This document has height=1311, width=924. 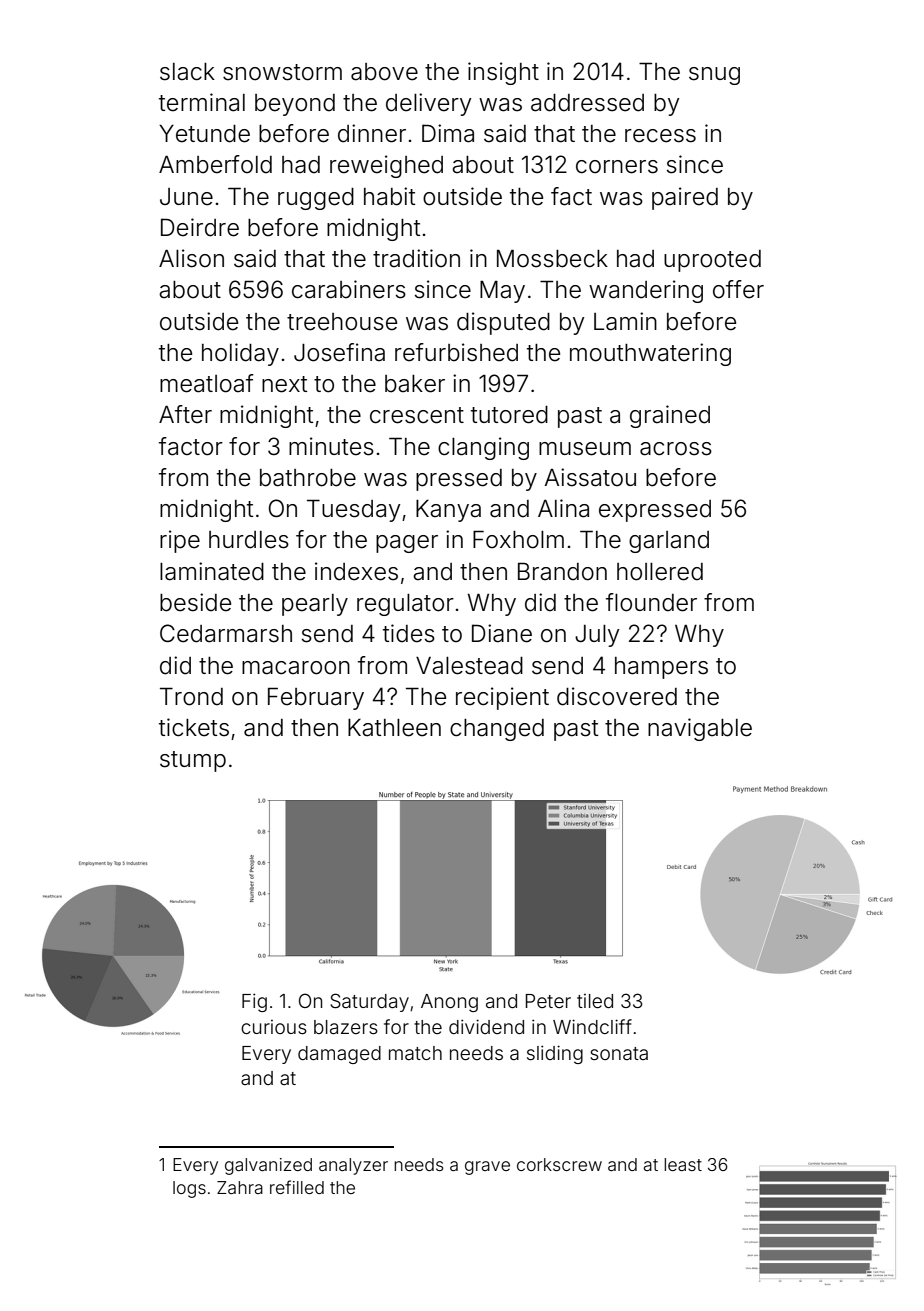 I want to click on Mossbeck, so click(x=552, y=258).
